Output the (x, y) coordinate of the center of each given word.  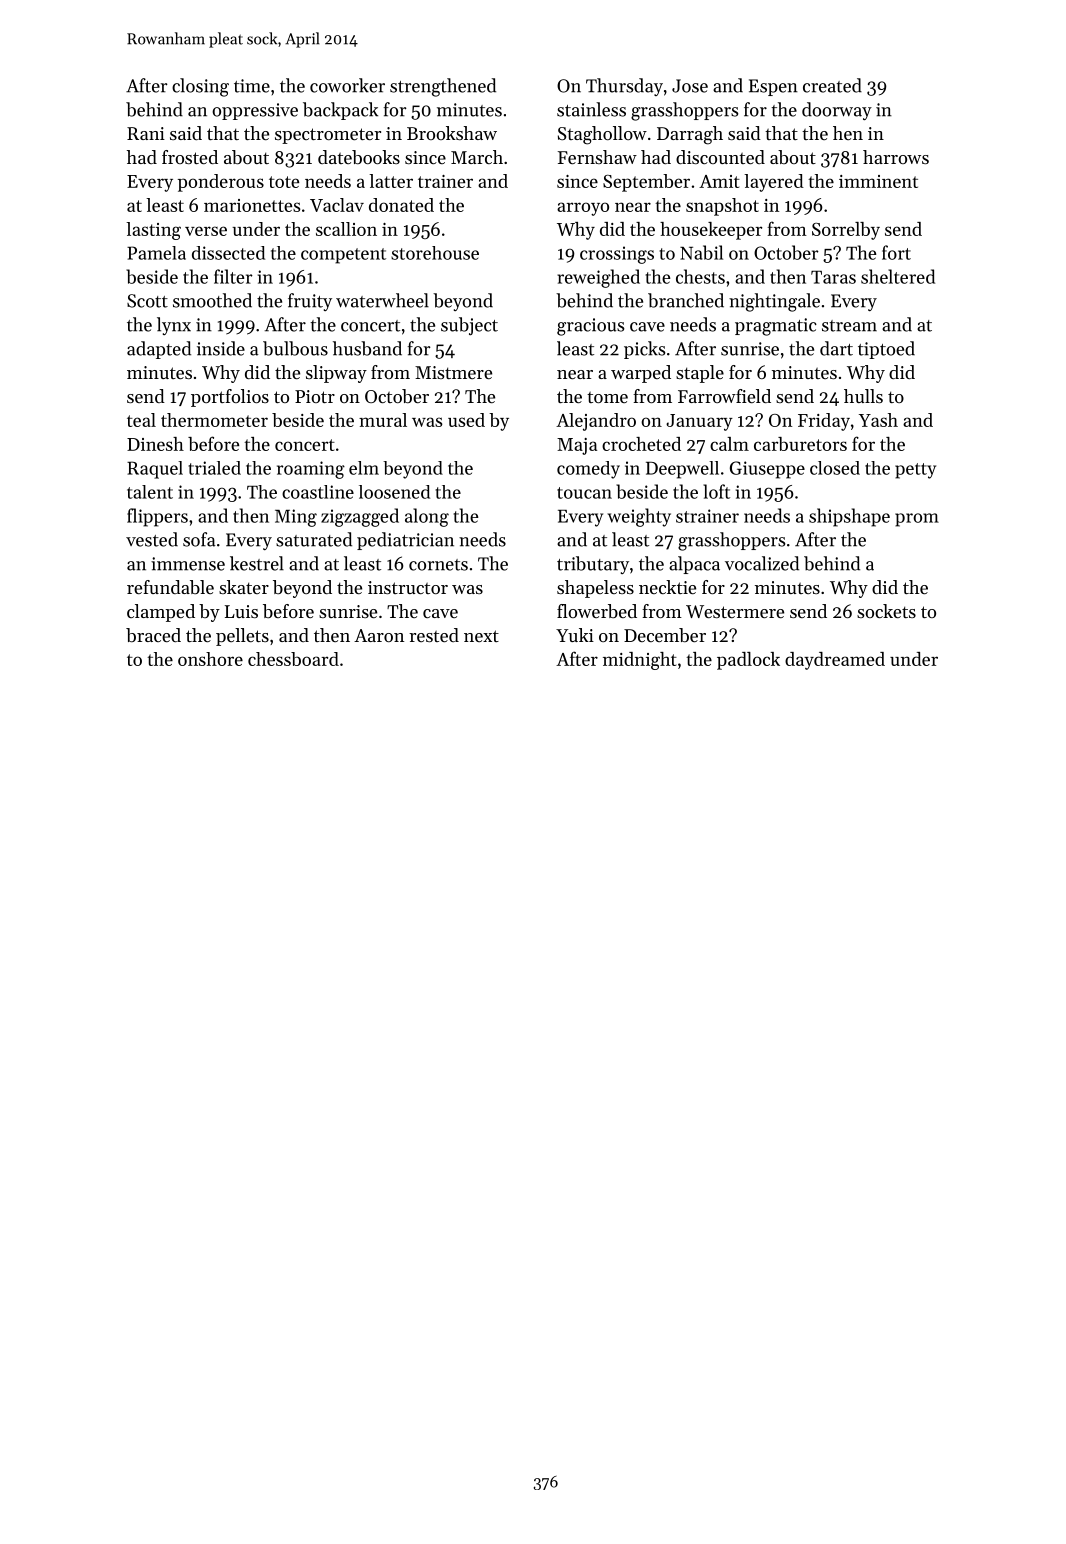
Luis (241, 611)
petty (915, 471)
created (832, 85)
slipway (336, 374)
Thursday (624, 87)
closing (200, 87)
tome (607, 397)
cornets (438, 565)
